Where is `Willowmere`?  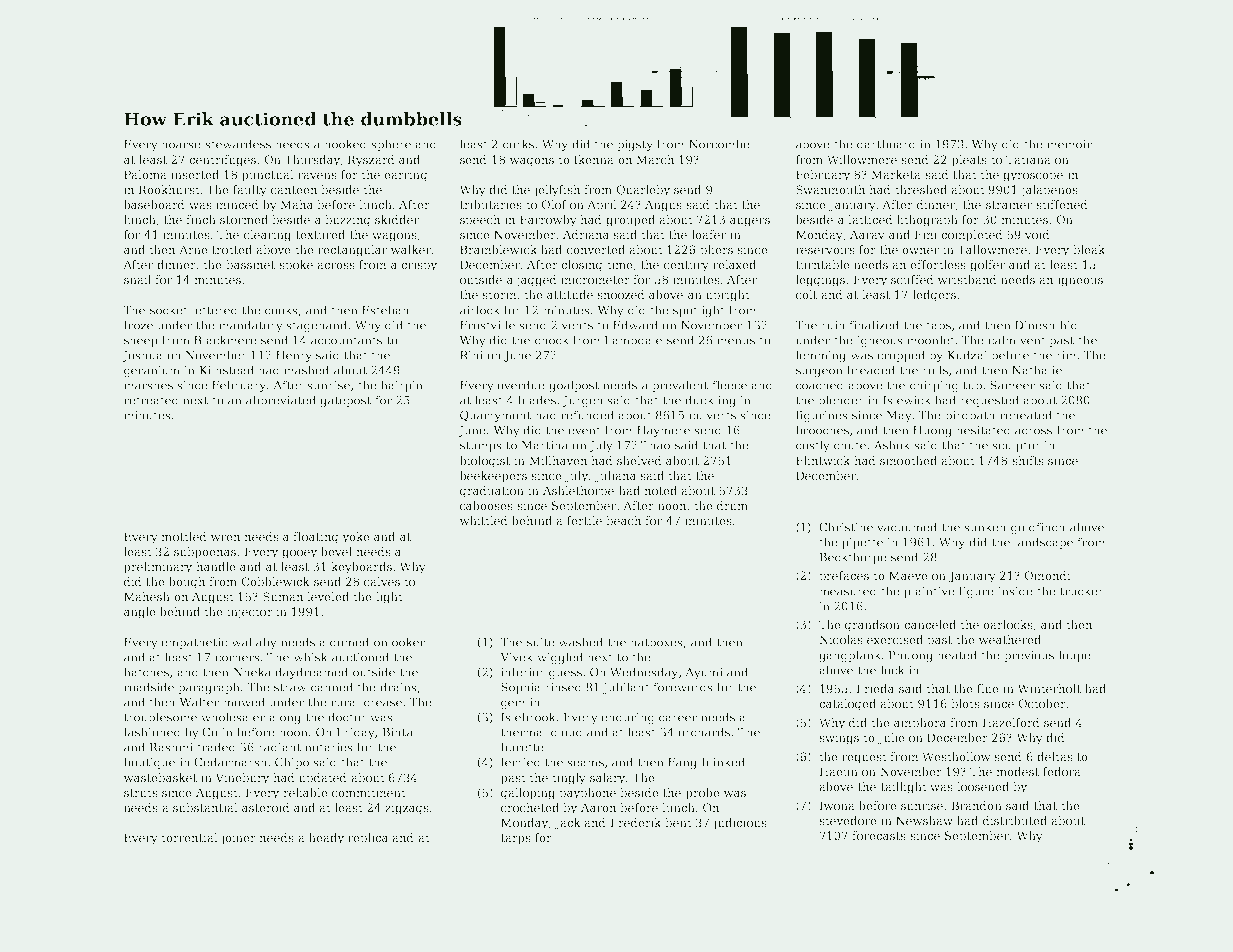
Willowmere is located at coordinates (862, 159).
